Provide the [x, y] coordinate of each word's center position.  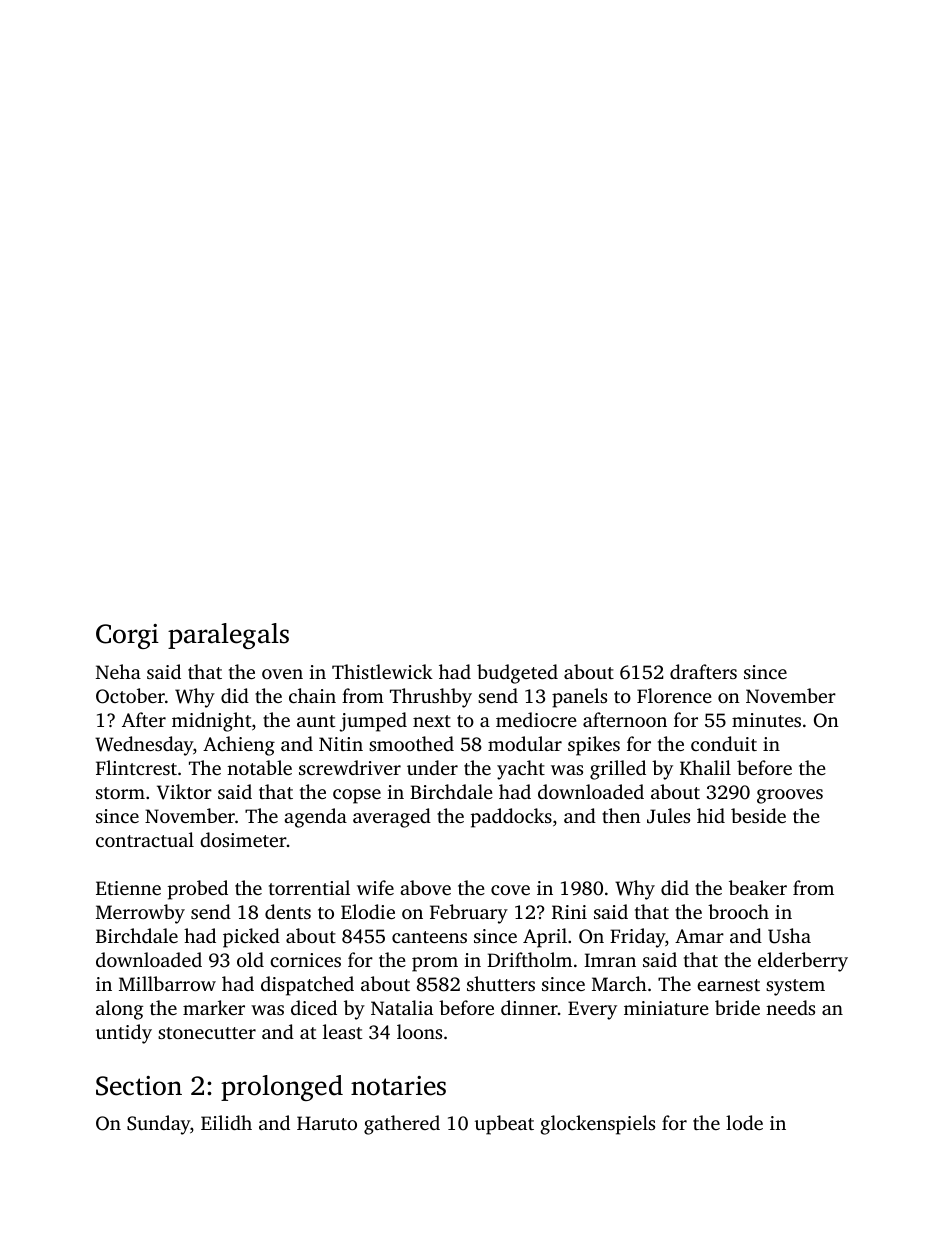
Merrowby [140, 914]
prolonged [282, 1088]
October [130, 696]
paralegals [228, 636]
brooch [738, 911]
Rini [569, 912]
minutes [766, 720]
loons [419, 1031]
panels [579, 698]
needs [790, 1007]
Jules [668, 816]
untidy [124, 1034]
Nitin [341, 744]
